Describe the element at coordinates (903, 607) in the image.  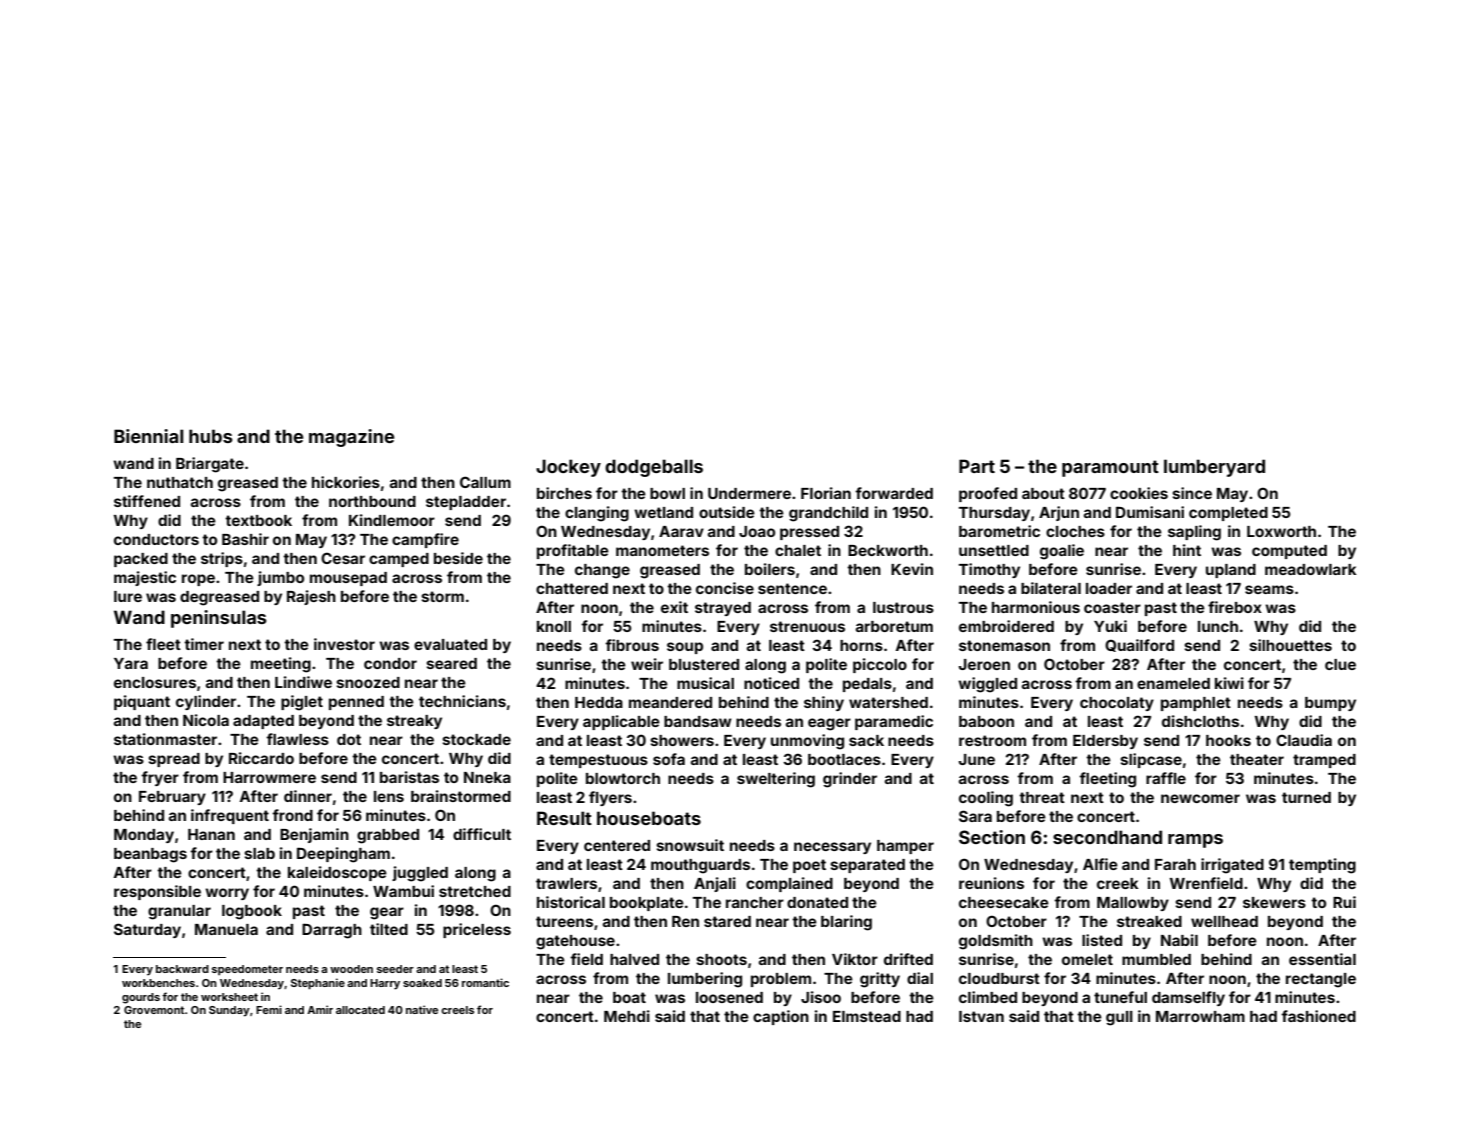
I see `lustrous` at that location.
